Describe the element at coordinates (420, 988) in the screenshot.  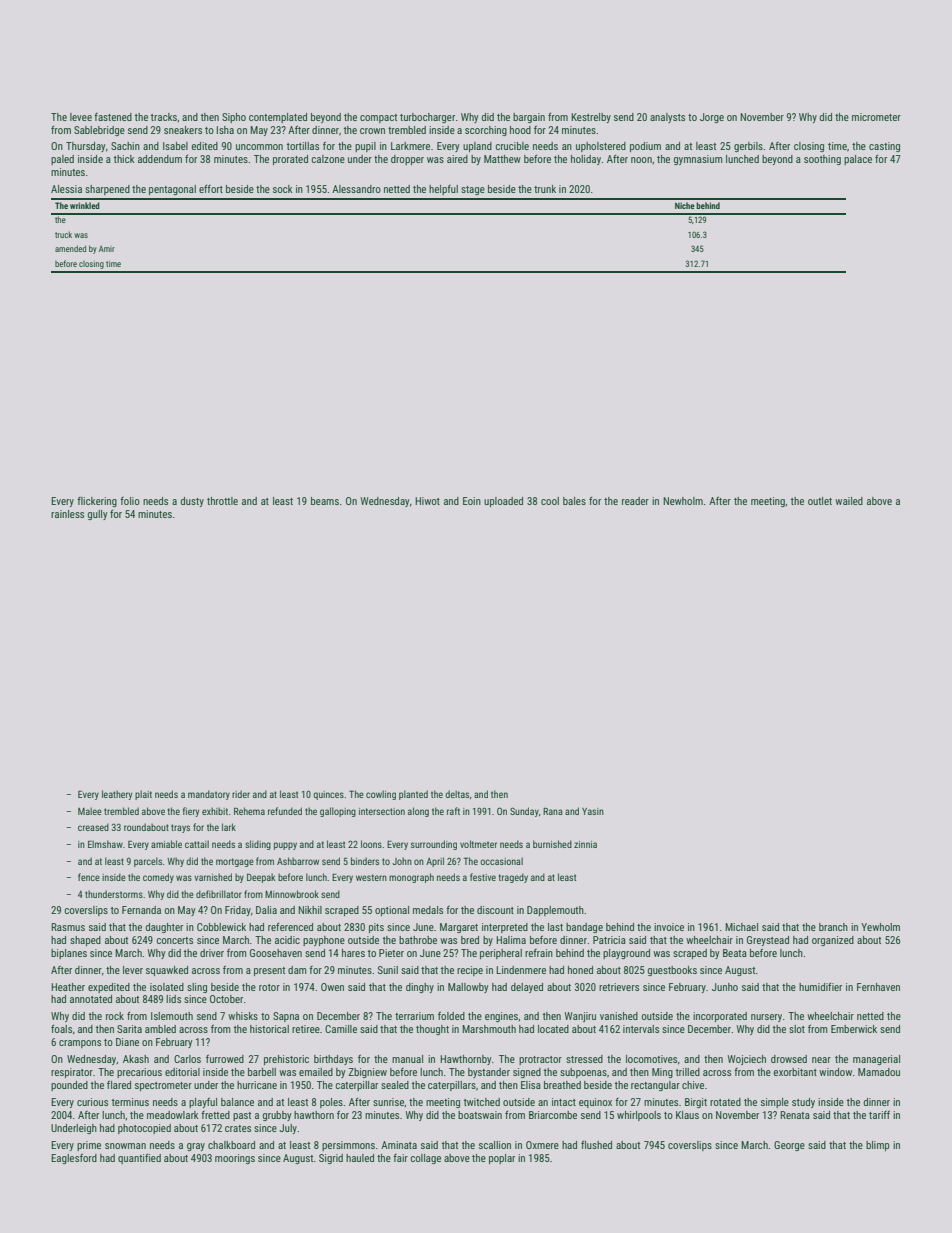
I see `dinghy` at that location.
